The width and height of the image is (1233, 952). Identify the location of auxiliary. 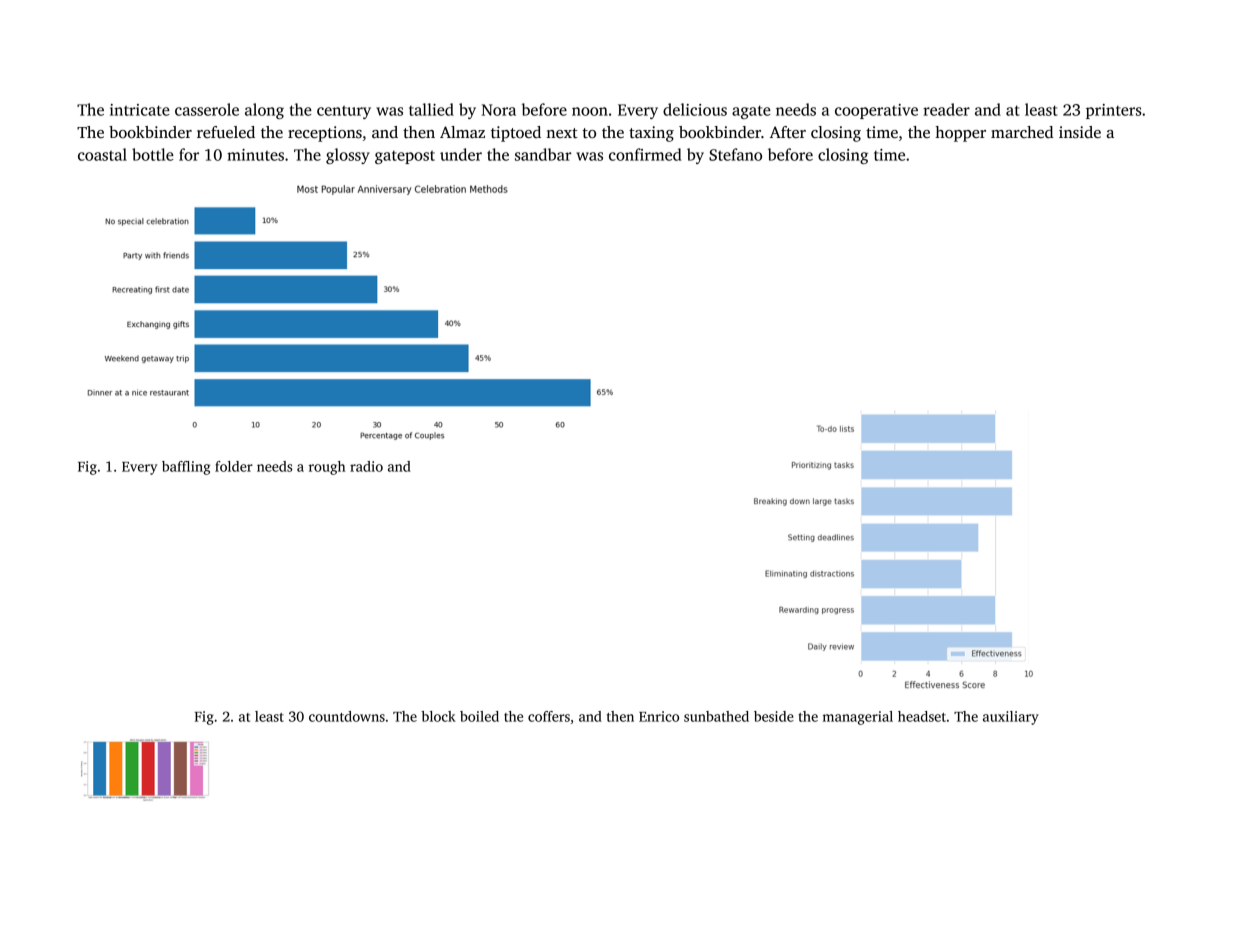
(1011, 718).
